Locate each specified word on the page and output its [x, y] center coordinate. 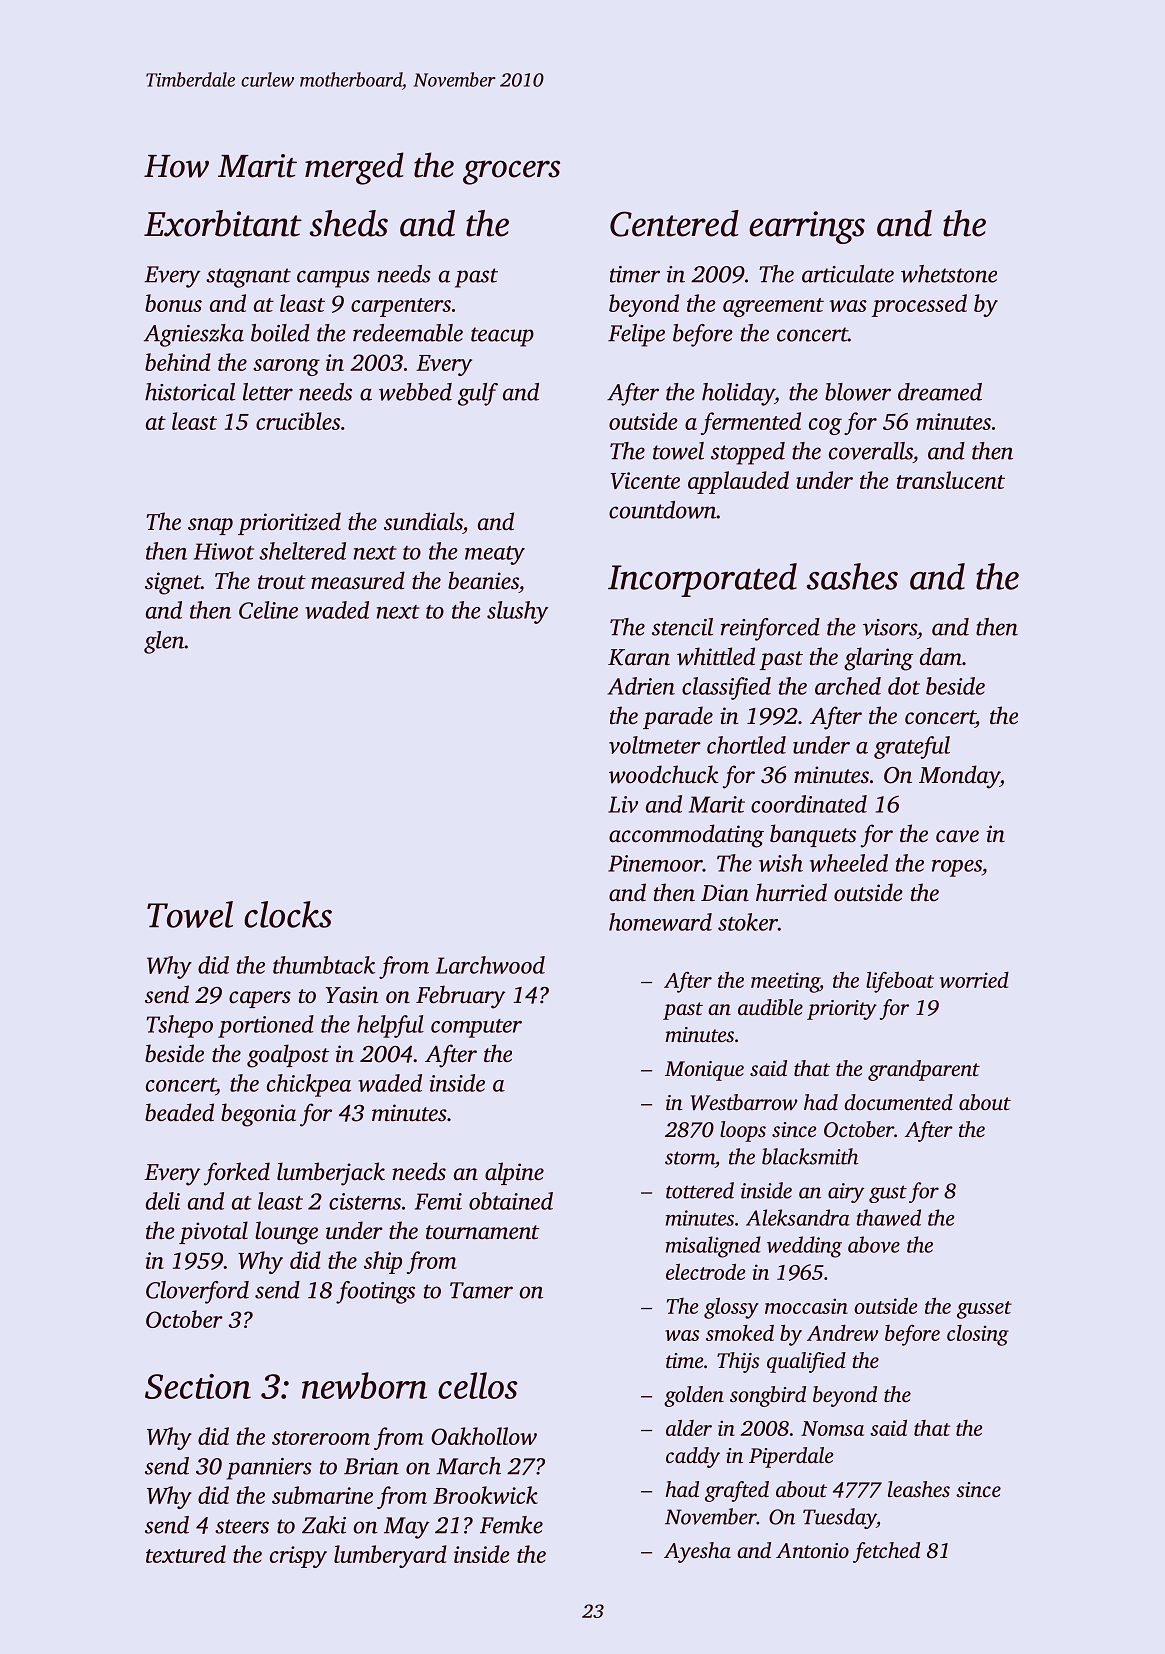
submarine [322, 1495]
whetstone [949, 274]
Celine [268, 610]
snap [210, 526]
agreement [773, 307]
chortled [746, 745]
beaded [179, 1112]
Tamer [481, 1290]
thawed [888, 1217]
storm [690, 1158]
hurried [791, 892]
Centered [674, 223]
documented [898, 1102]
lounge [286, 1233]
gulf [478, 394]
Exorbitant [223, 223]
